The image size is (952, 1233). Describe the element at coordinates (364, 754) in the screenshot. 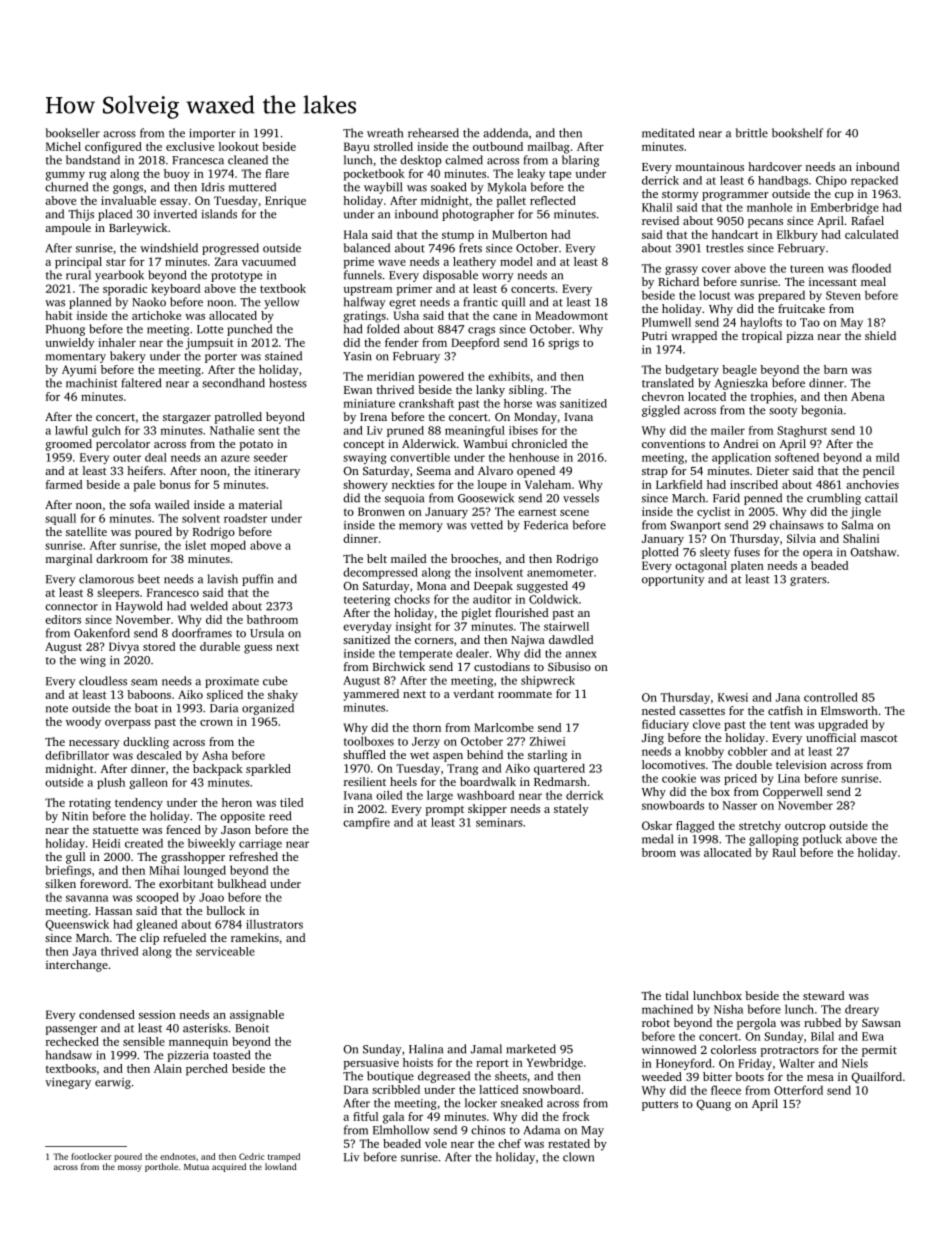

I see `shuffled` at that location.
